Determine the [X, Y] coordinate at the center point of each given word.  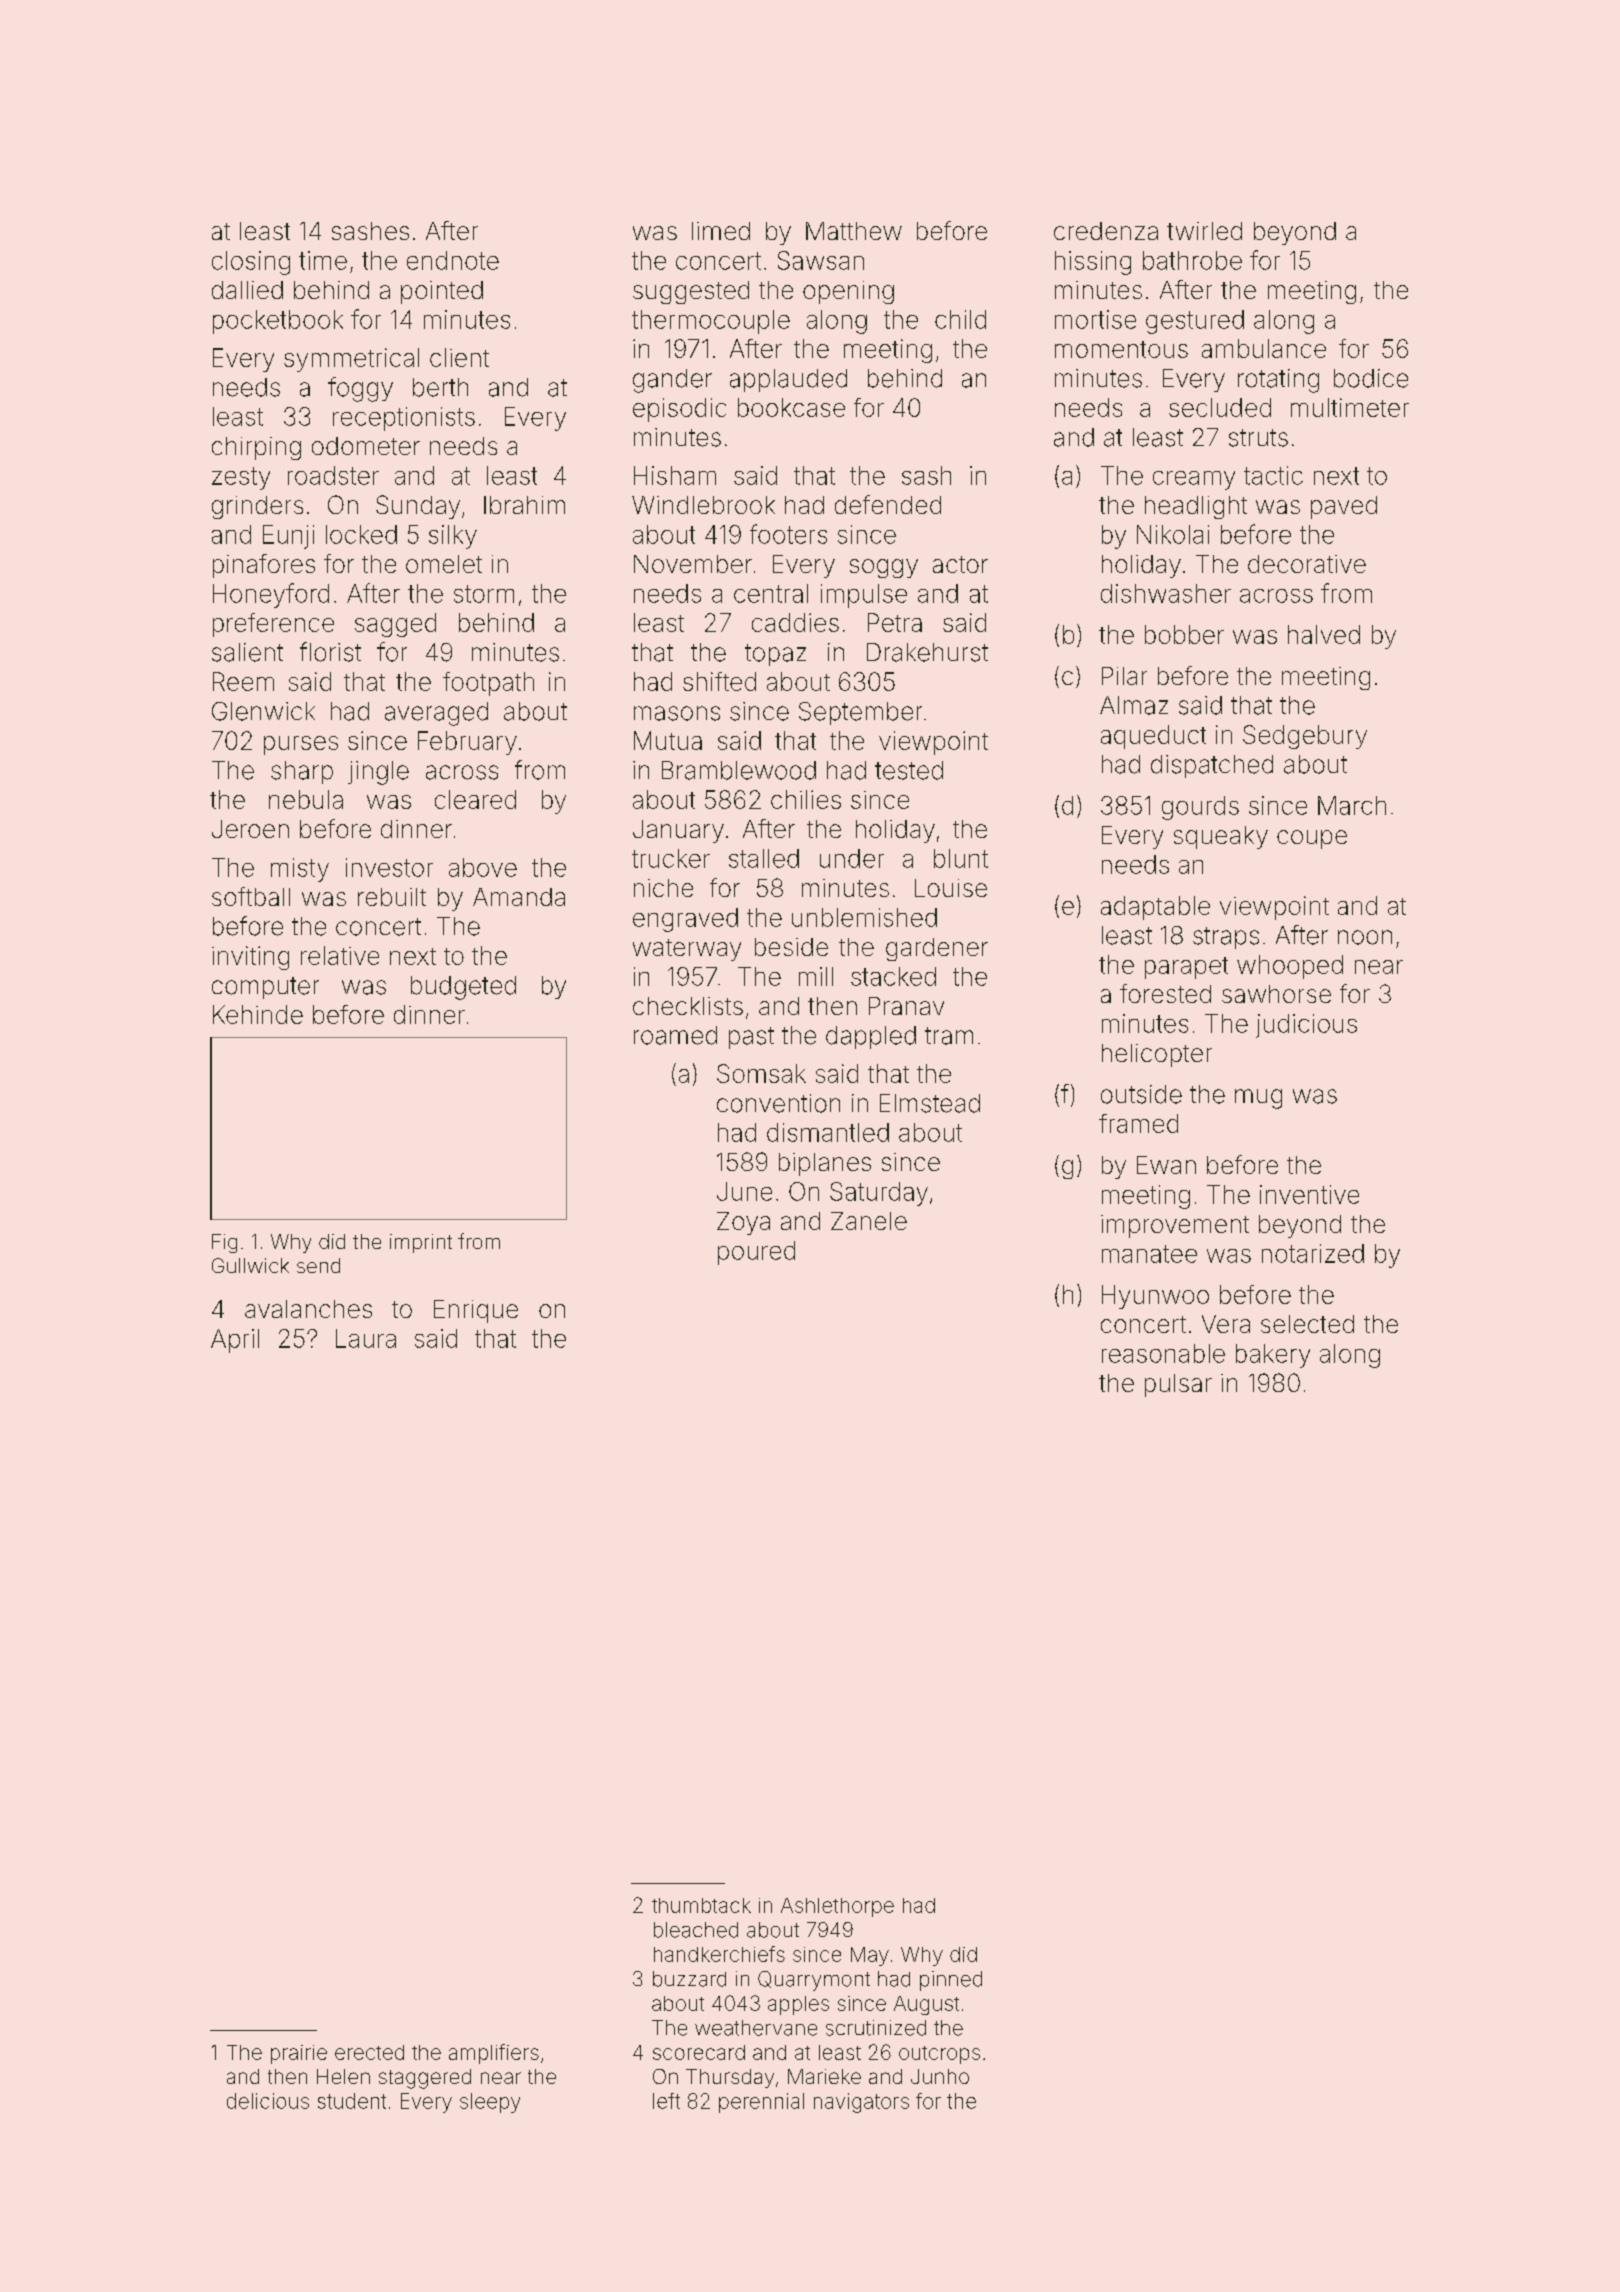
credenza [1106, 231]
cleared [475, 799]
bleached [696, 1930]
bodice [1371, 378]
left [666, 2101]
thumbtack [701, 1905]
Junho [940, 2076]
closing [251, 263]
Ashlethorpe [837, 1907]
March [1352, 805]
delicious [268, 2101]
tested [909, 770]
